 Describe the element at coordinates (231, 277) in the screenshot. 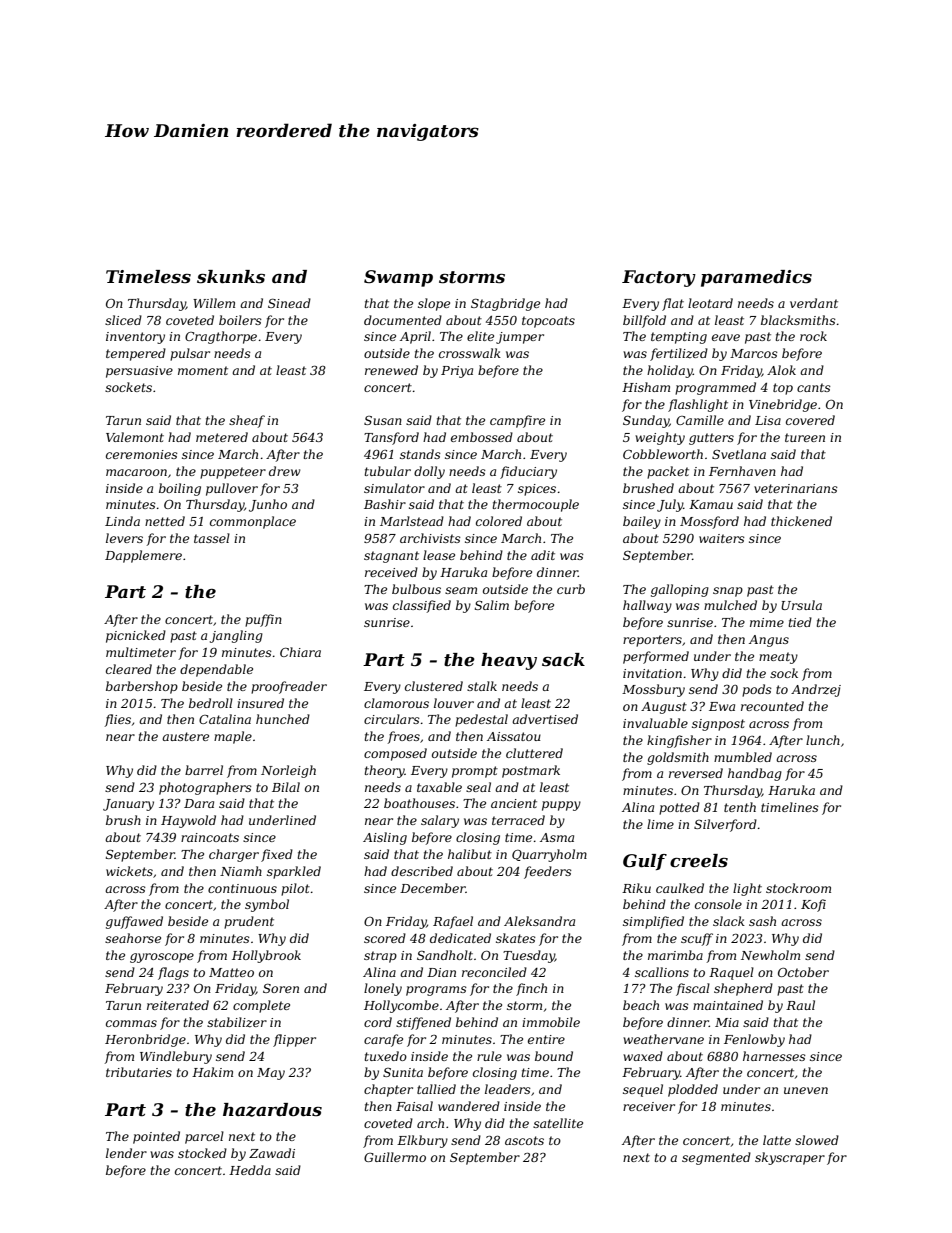

I see `skunks` at that location.
